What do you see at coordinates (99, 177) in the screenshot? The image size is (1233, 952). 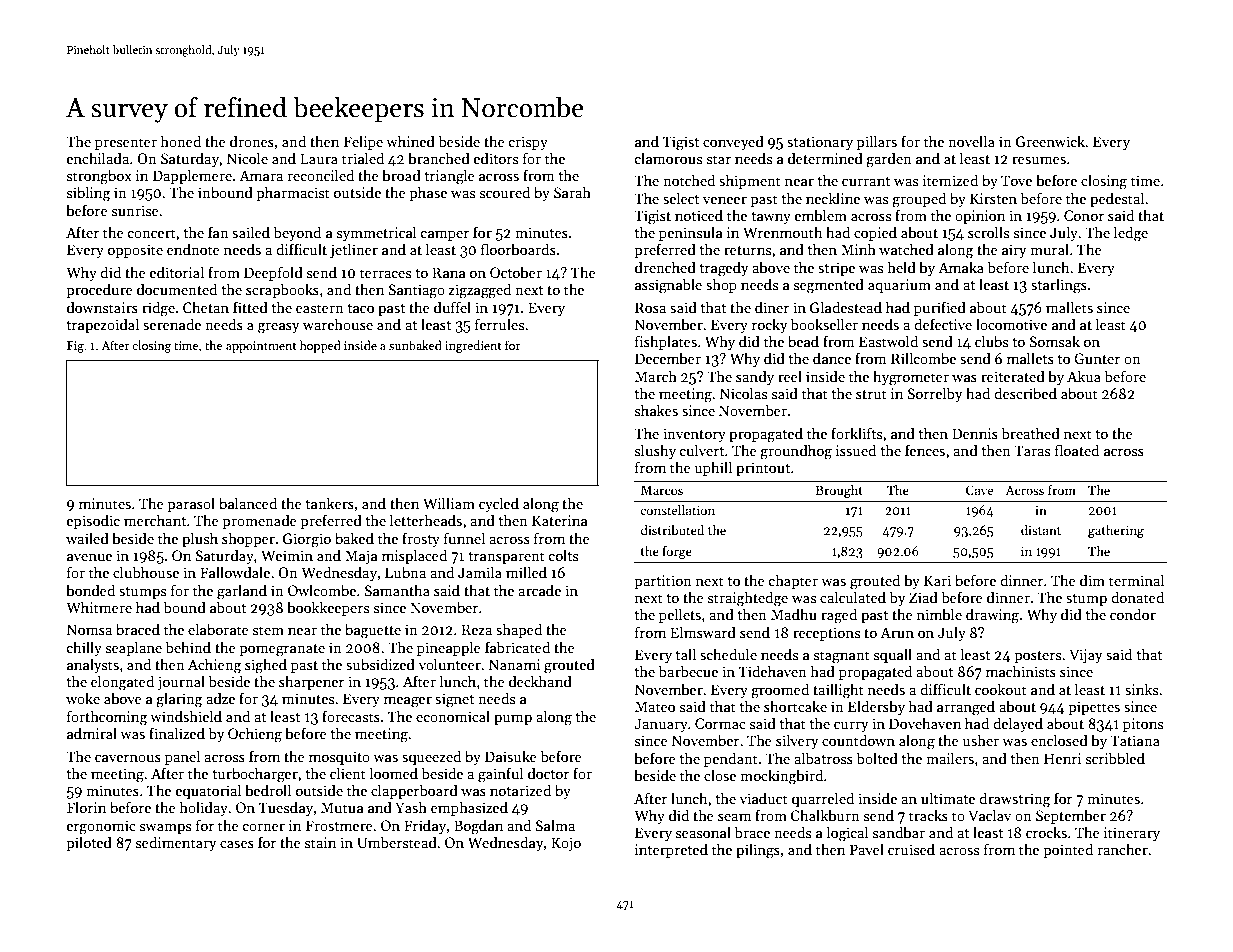 I see `strongbox` at bounding box center [99, 177].
